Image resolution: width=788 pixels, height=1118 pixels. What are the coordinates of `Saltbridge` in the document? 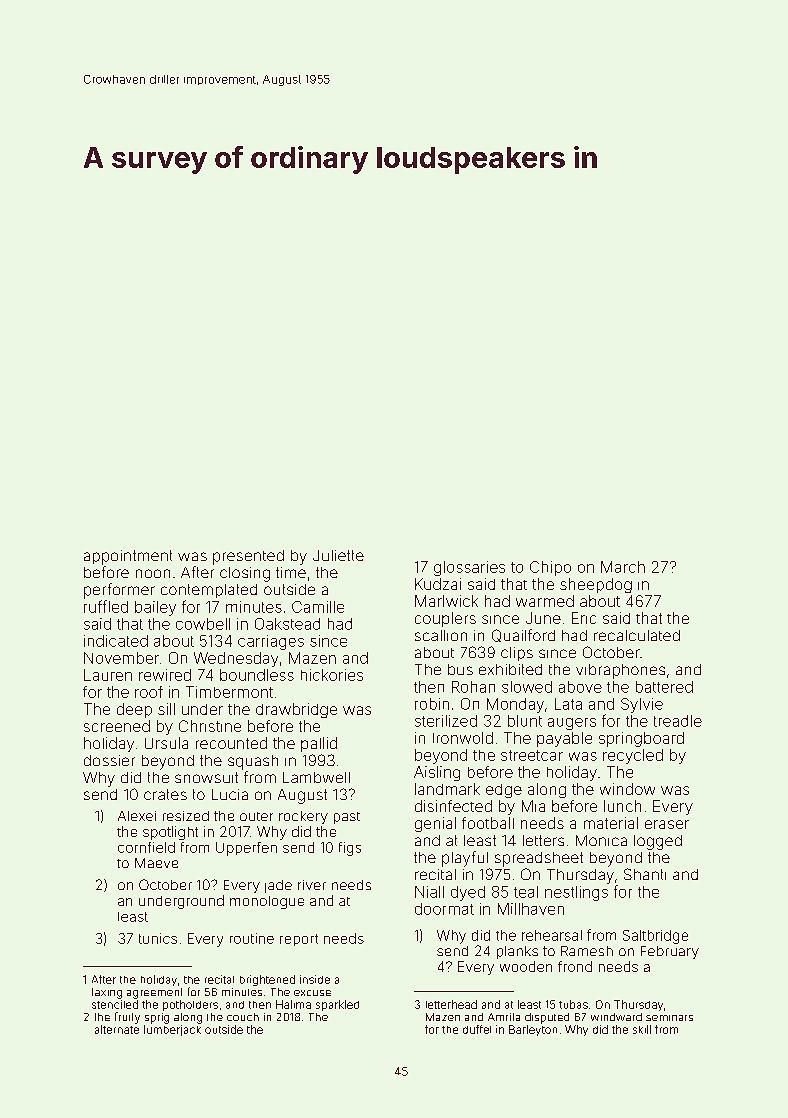 It's located at (655, 937).
